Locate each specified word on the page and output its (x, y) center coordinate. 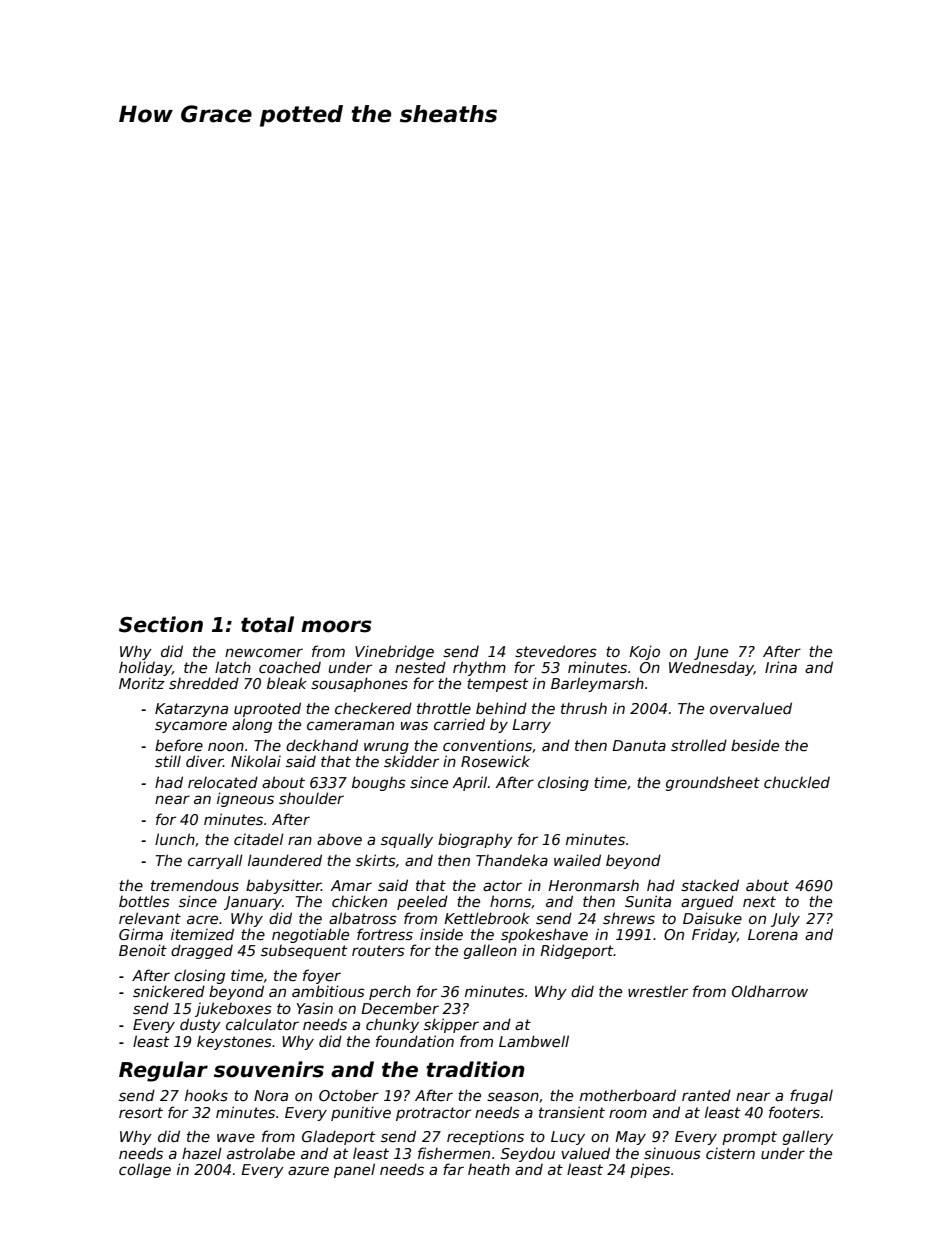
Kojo (644, 652)
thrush (584, 708)
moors (336, 626)
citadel (259, 839)
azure (308, 1170)
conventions (487, 745)
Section (161, 624)
